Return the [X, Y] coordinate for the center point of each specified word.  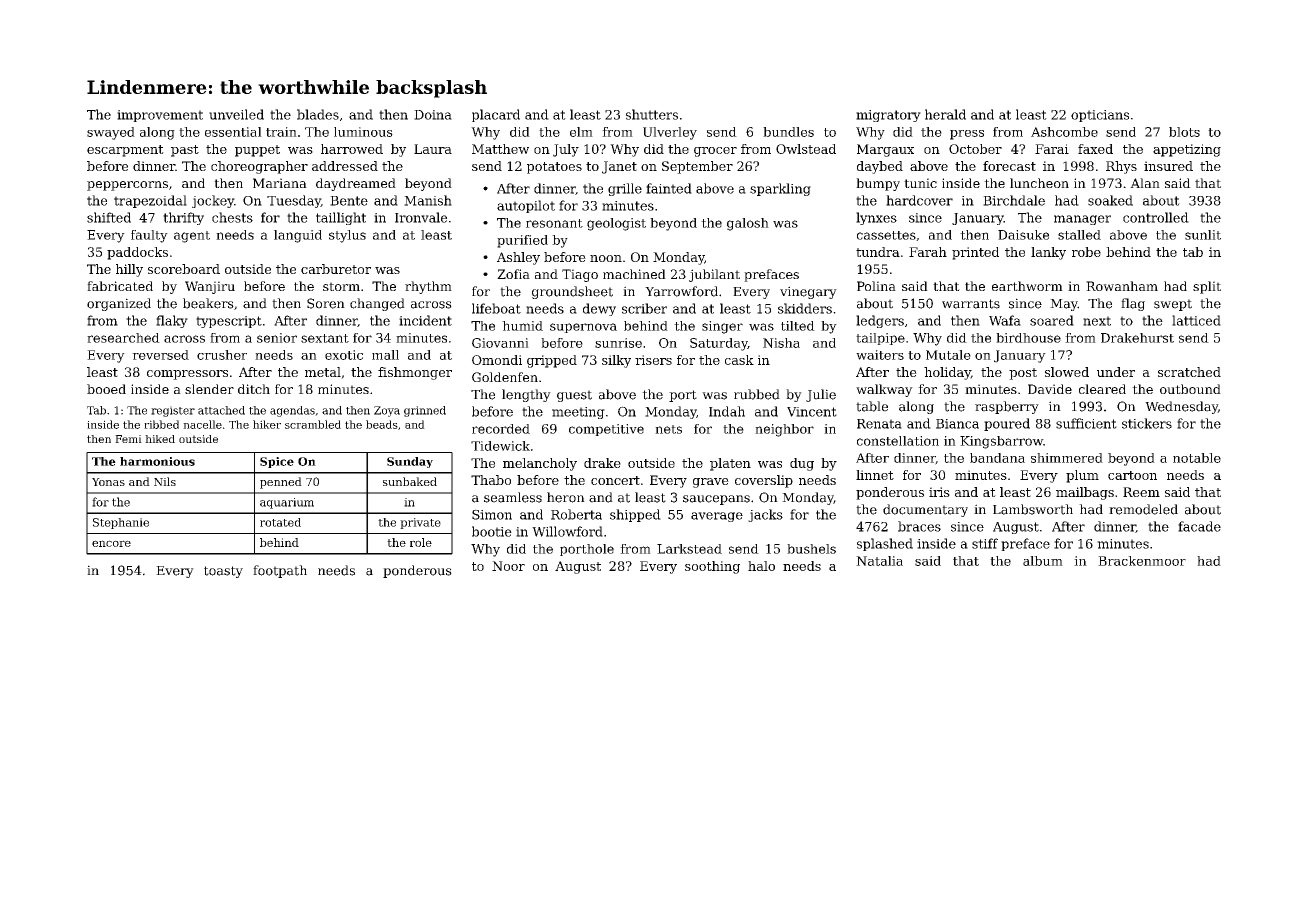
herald [945, 114]
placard [496, 115]
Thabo [491, 480]
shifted [109, 217]
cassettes [886, 235]
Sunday [410, 462]
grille [625, 189]
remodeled [1143, 509]
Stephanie [121, 523]
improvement [160, 116]
